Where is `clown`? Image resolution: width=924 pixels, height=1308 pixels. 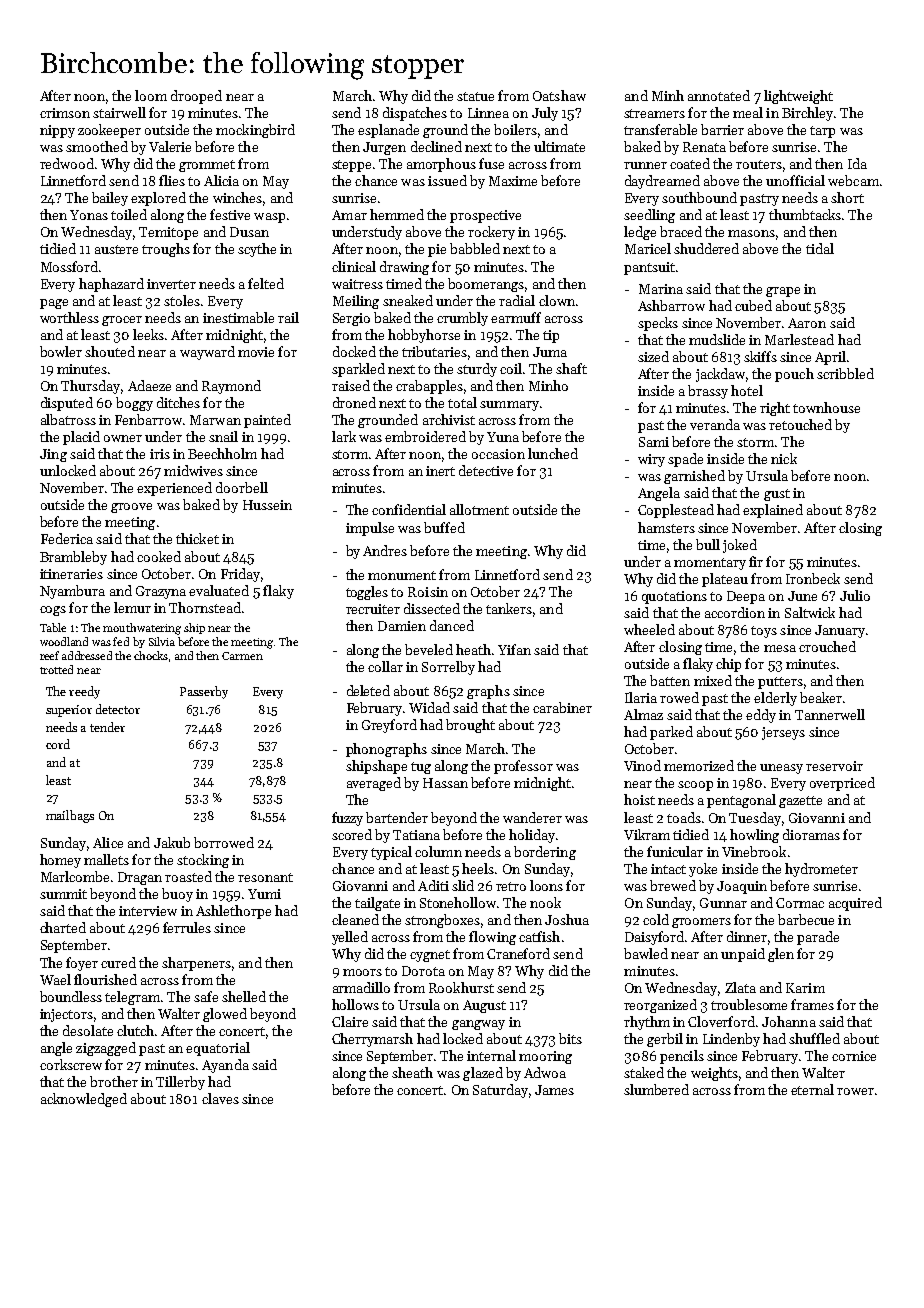
clown is located at coordinates (557, 300).
